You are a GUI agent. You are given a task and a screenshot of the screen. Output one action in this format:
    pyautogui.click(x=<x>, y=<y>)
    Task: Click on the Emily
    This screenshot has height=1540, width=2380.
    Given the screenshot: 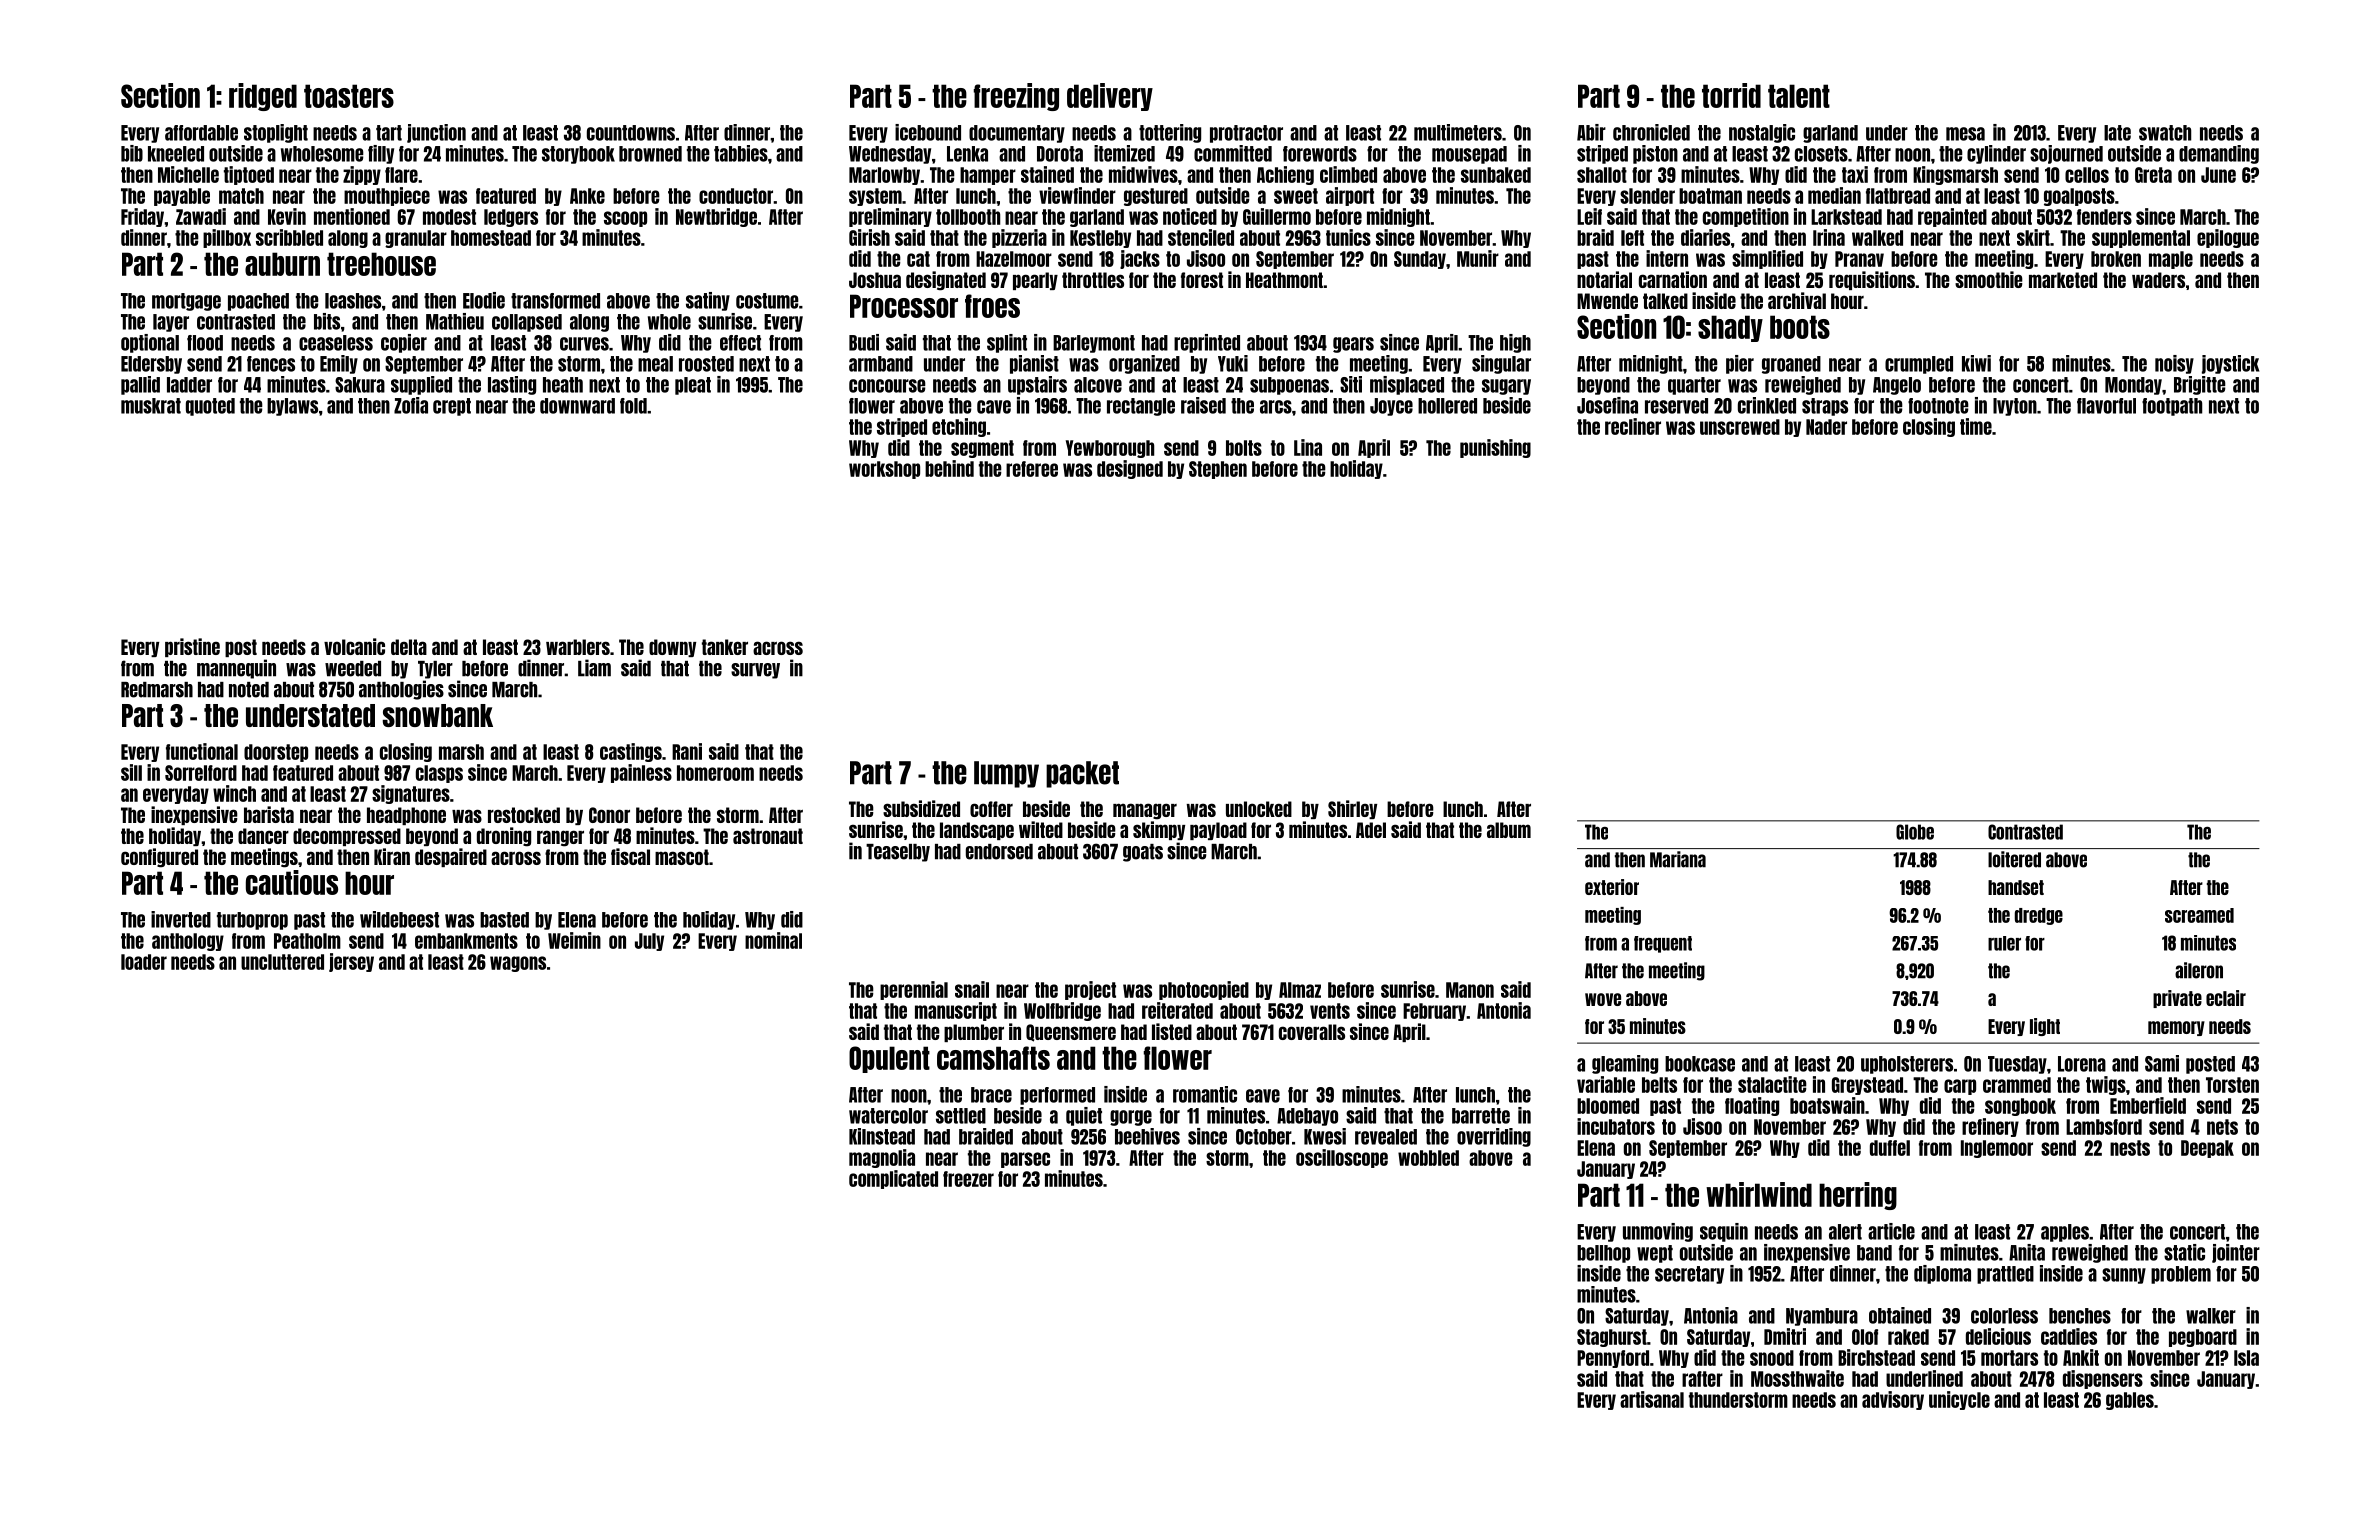 What is the action you would take?
    pyautogui.click(x=339, y=364)
